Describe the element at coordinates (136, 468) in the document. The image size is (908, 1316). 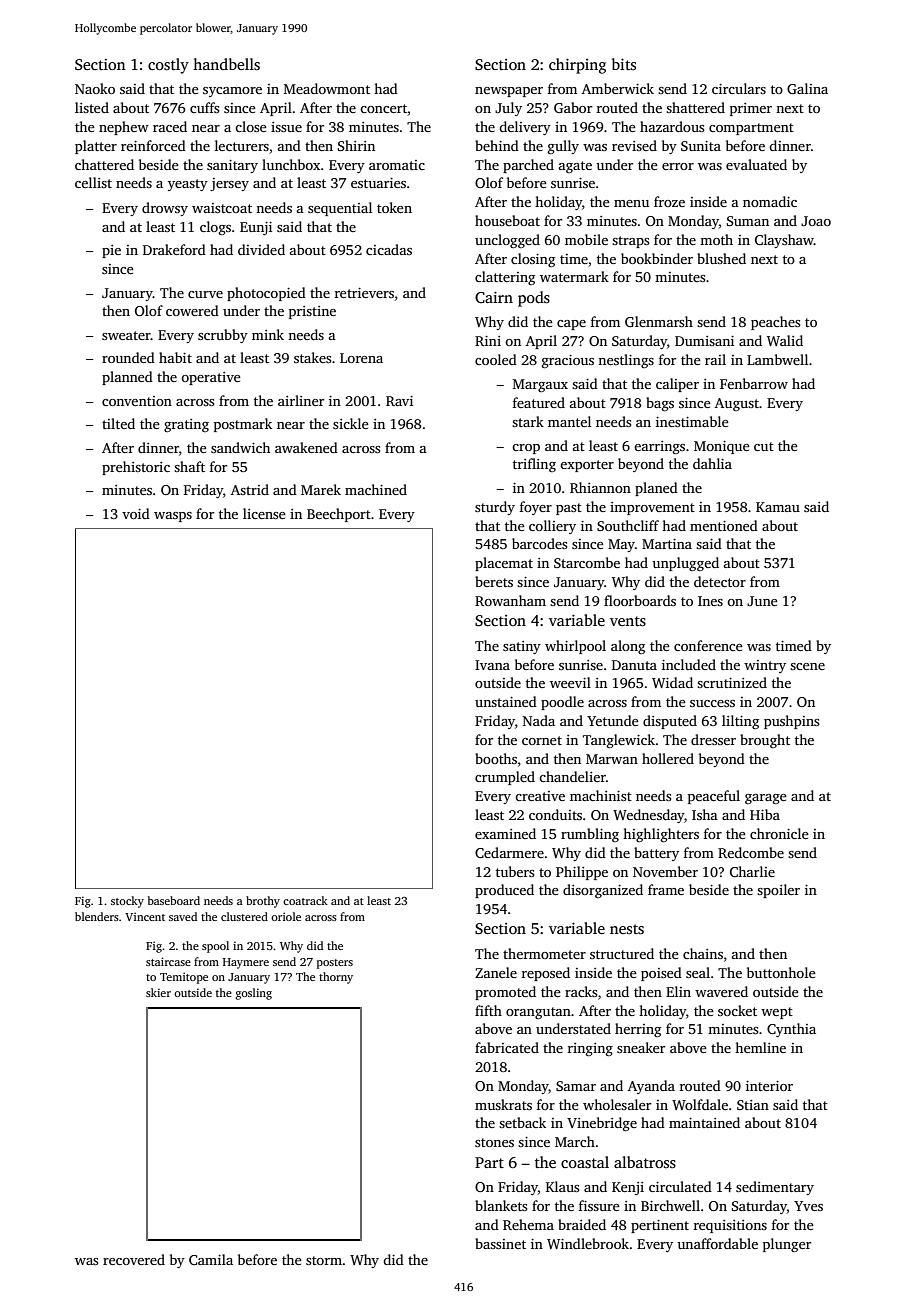
I see `prehistoric` at that location.
